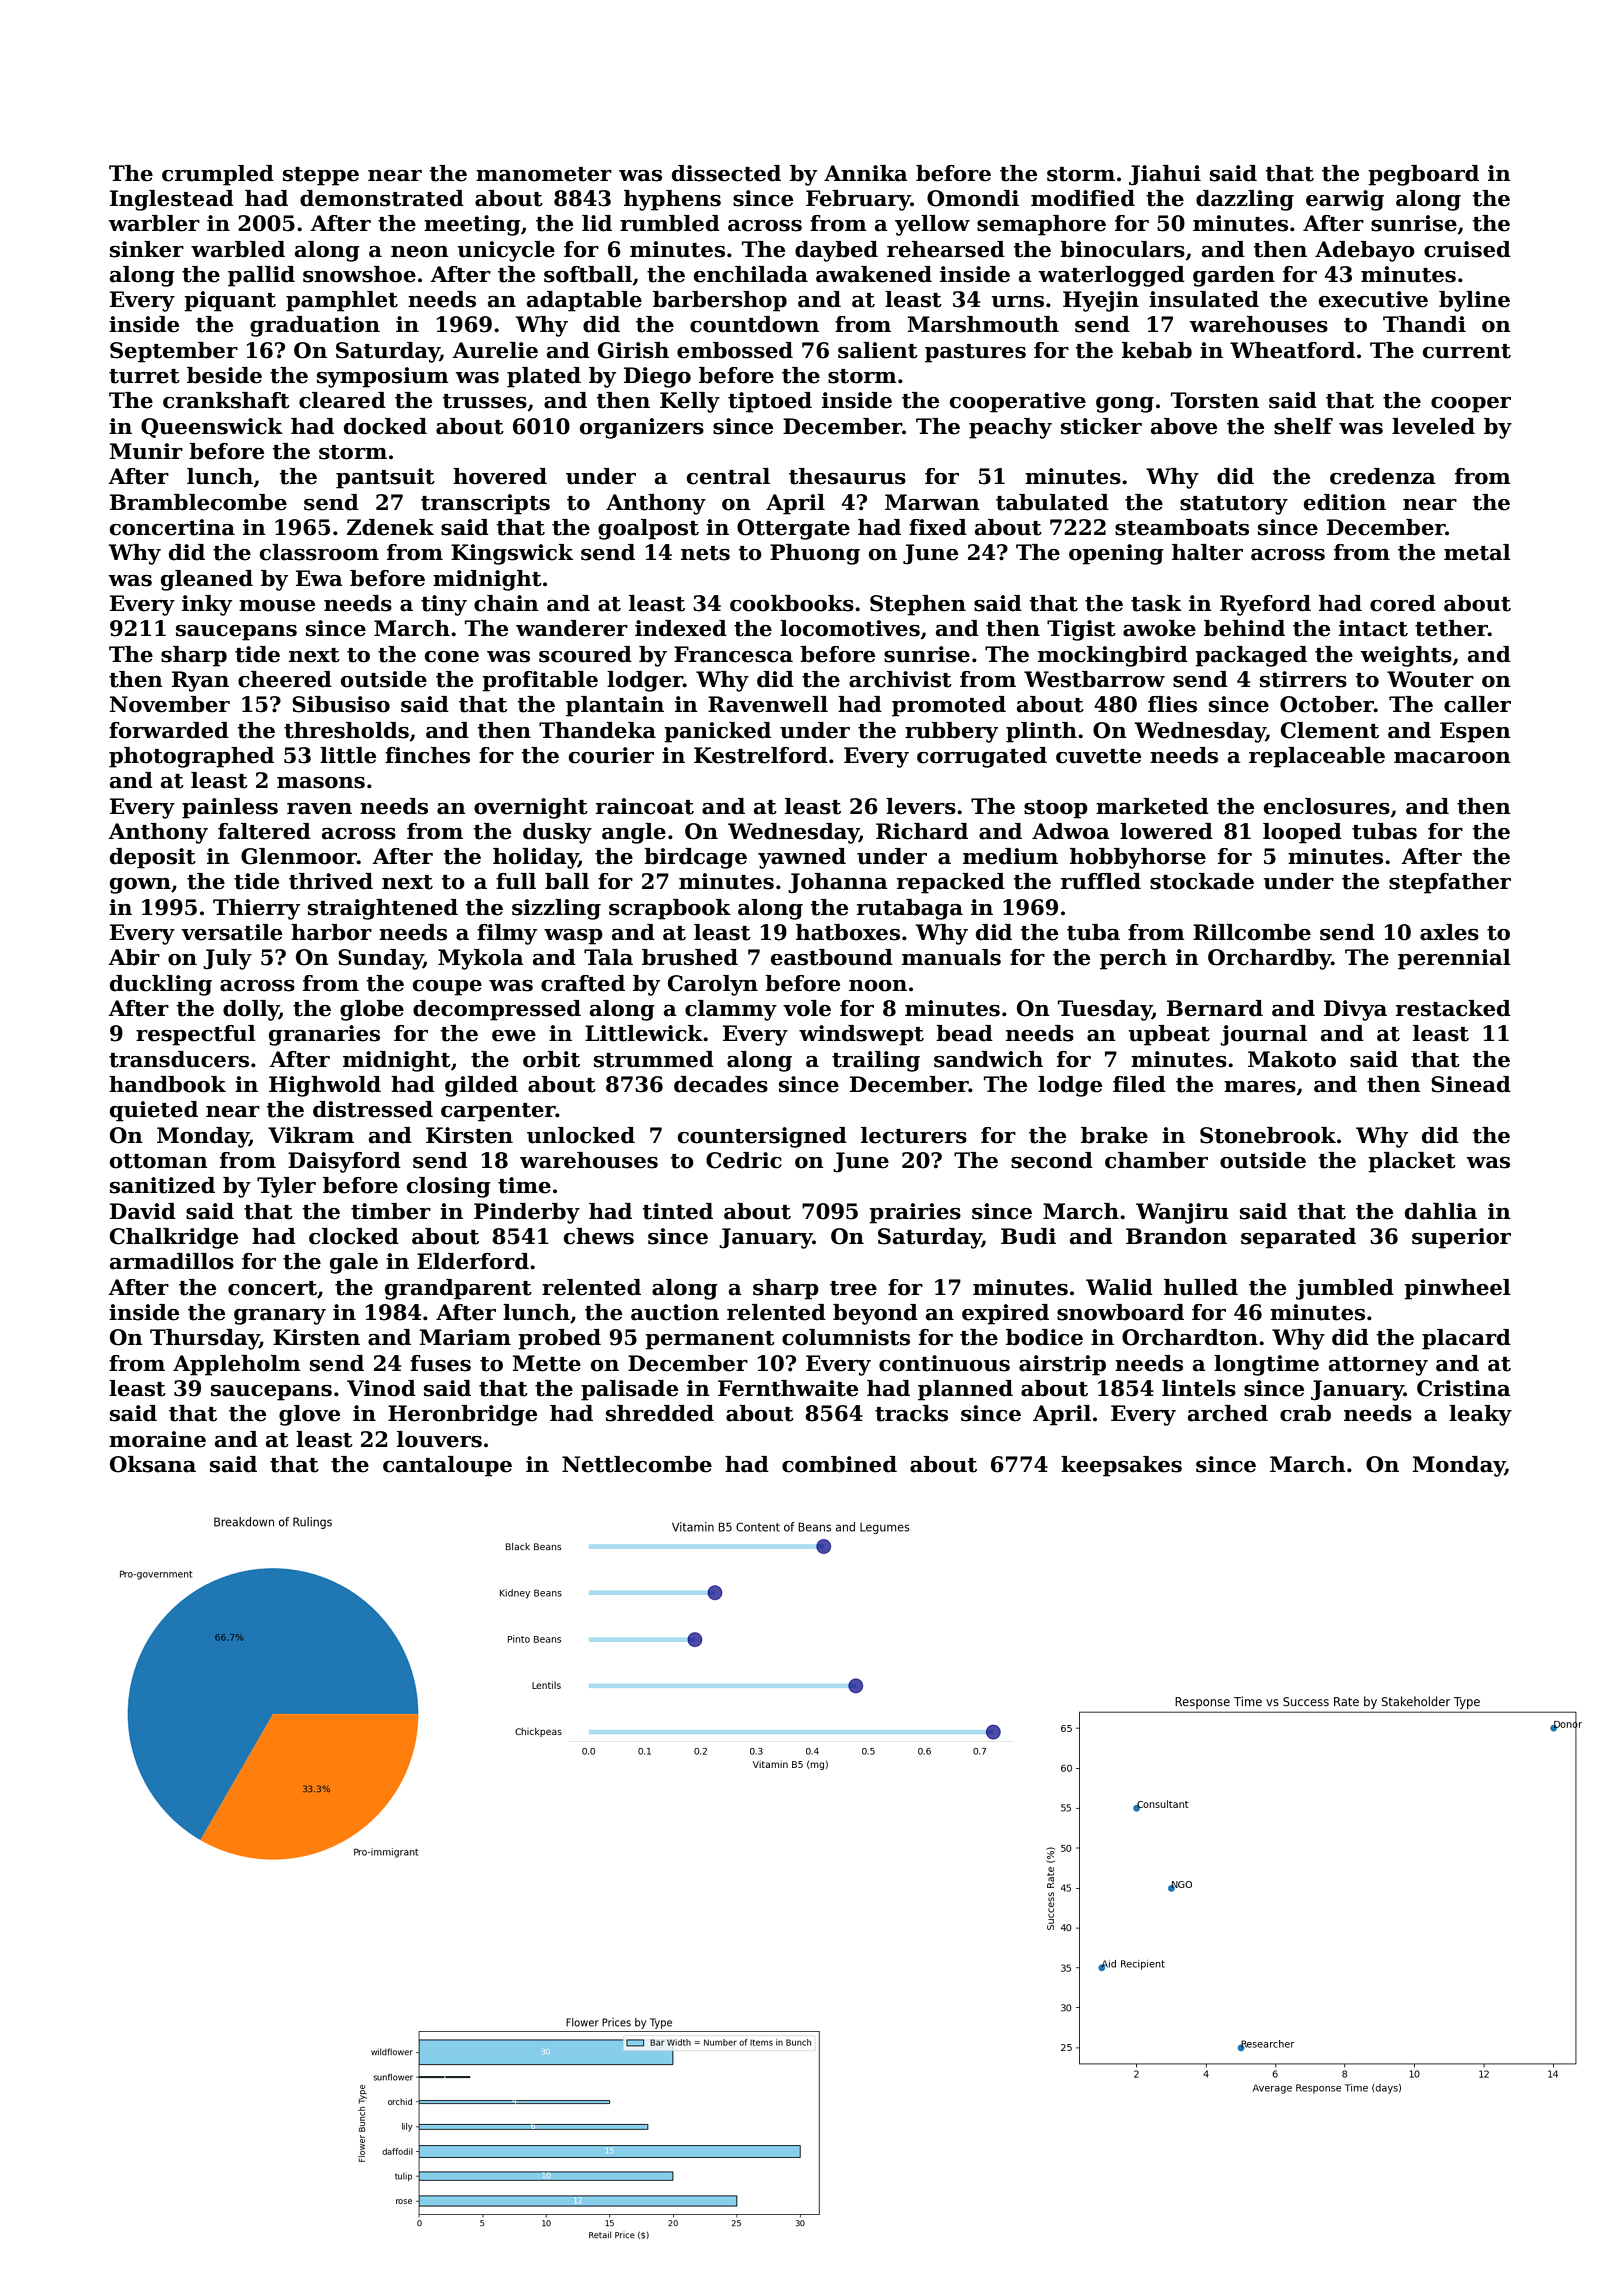  I want to click on current, so click(1467, 351).
